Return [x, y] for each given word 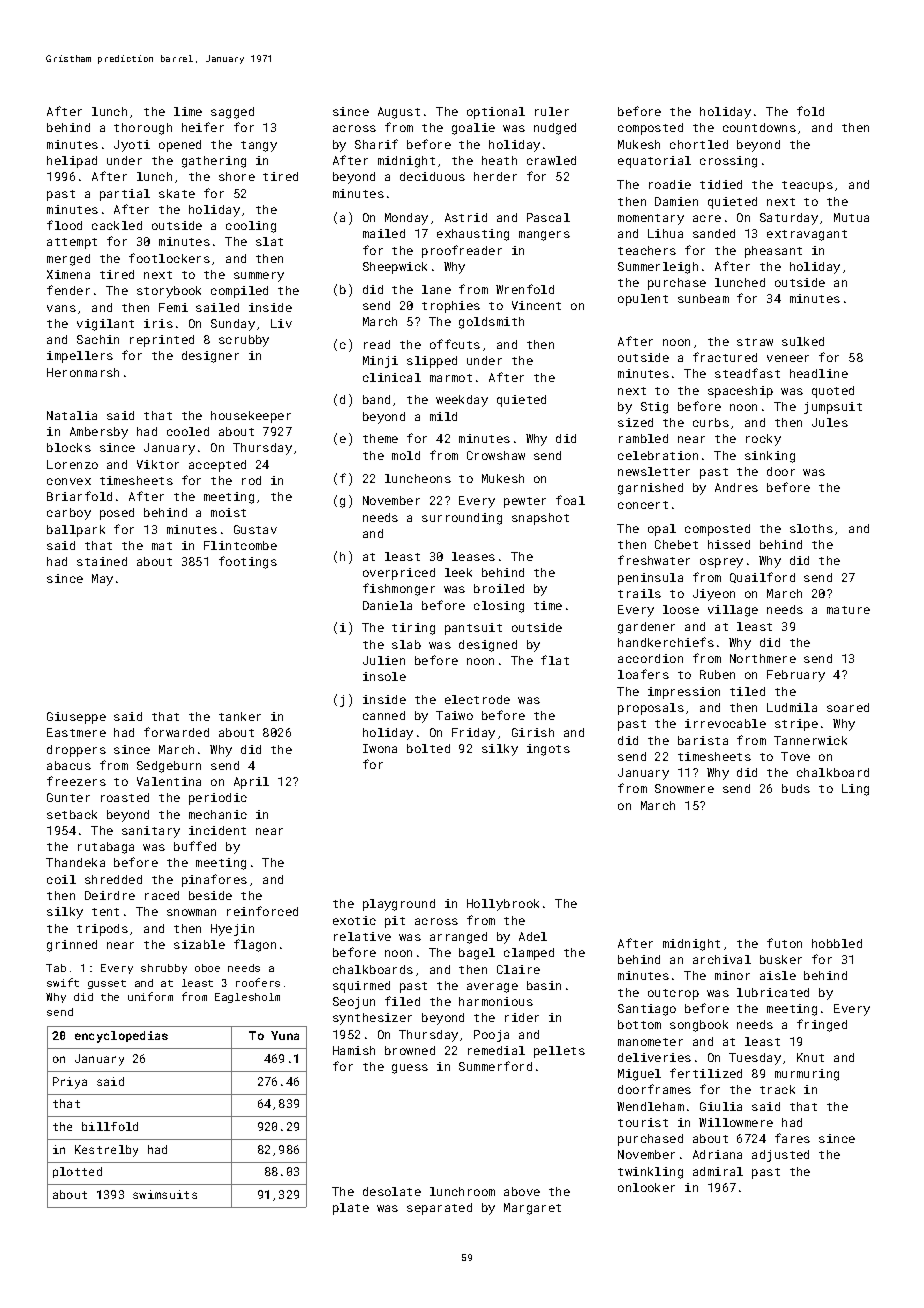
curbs [711, 422]
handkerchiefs [666, 642]
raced [162, 895]
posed [117, 514]
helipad [72, 162]
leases [473, 556]
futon [784, 943]
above [522, 1191]
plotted [77, 1172]
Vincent [536, 305]
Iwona [380, 748]
